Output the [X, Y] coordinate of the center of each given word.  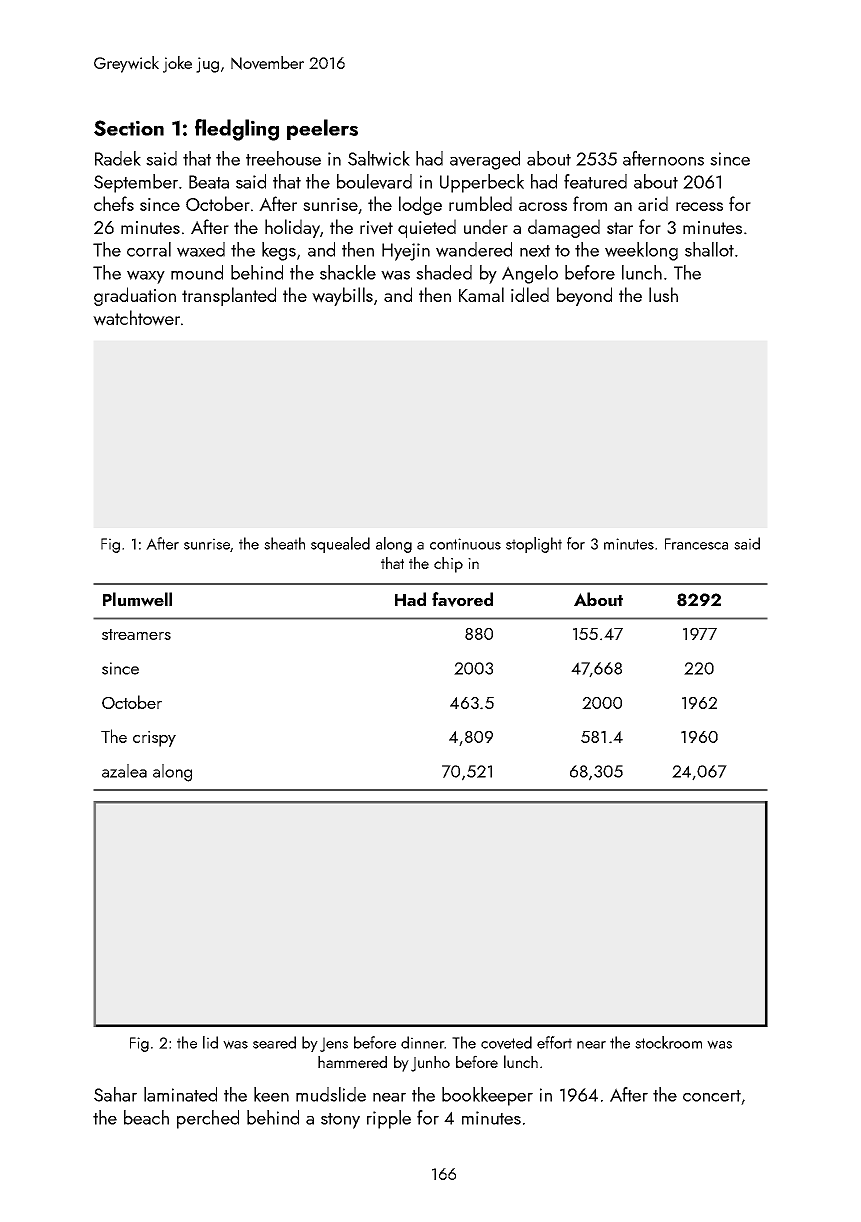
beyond [584, 296]
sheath [284, 543]
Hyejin [406, 252]
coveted [506, 1042]
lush [663, 294]
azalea [124, 771]
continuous [465, 544]
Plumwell [137, 599]
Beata [209, 182]
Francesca [696, 544]
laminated [180, 1094]
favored [462, 599]
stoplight [534, 545]
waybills [342, 296]
